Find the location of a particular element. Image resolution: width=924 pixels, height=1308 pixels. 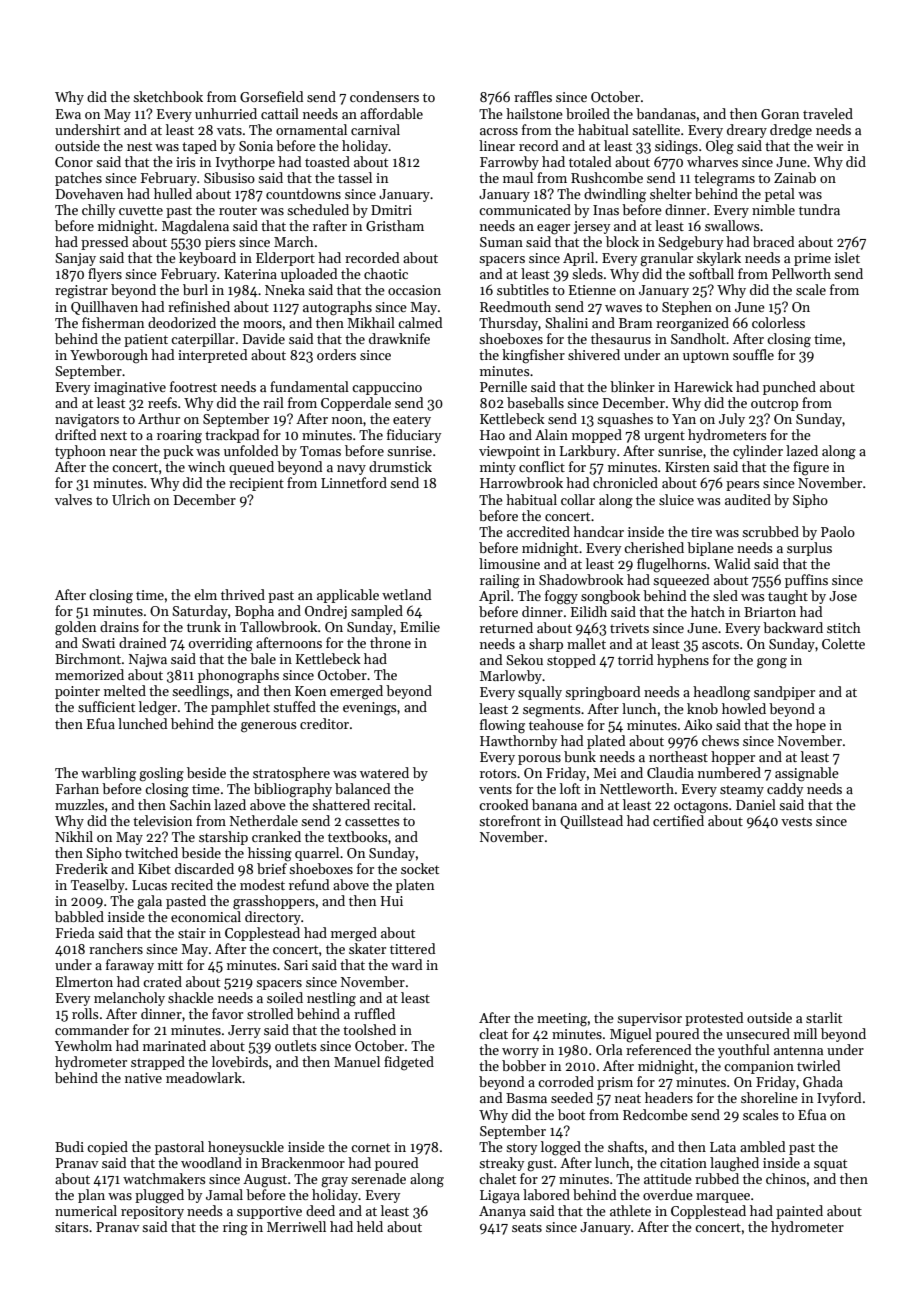

tittered is located at coordinates (413, 948).
